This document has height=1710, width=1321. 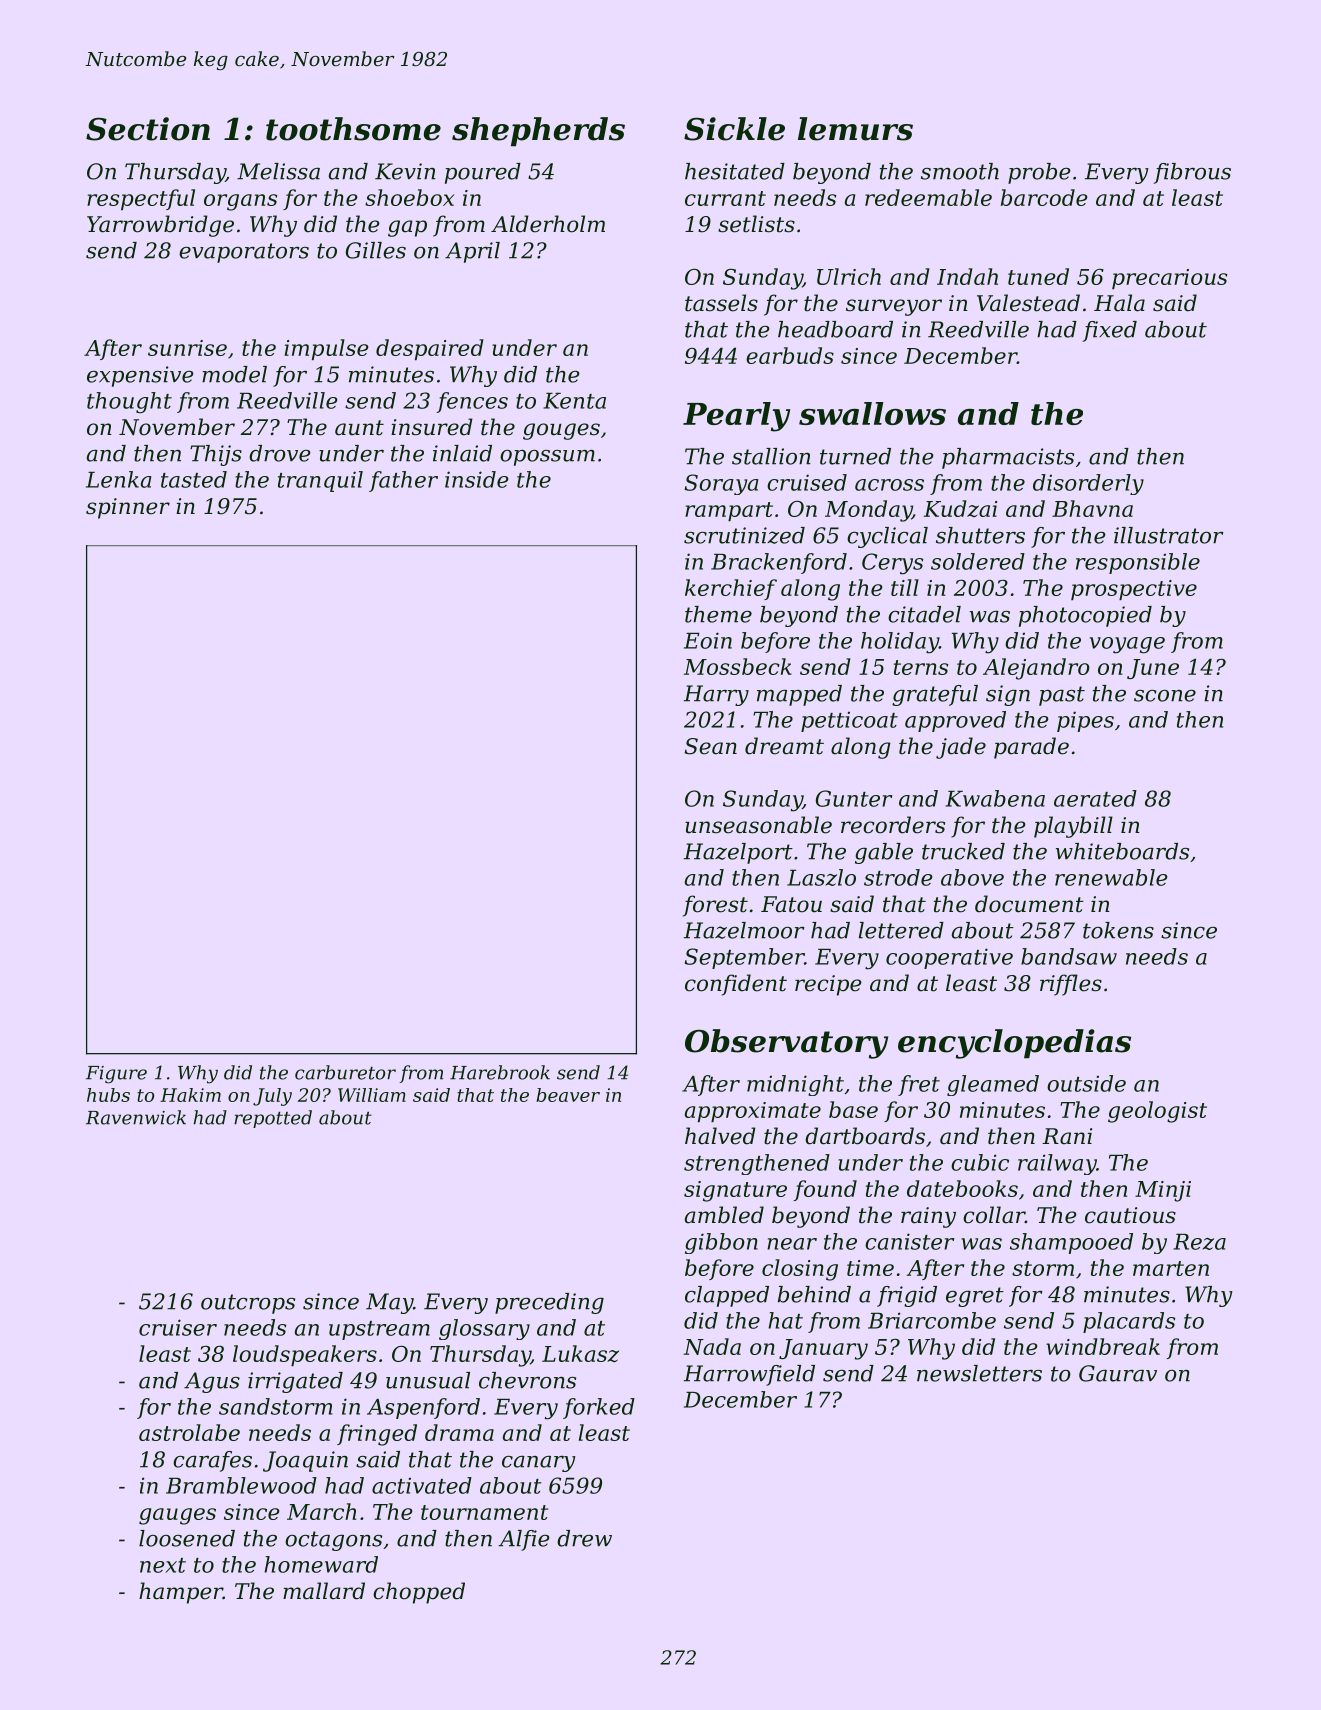 I want to click on drove, so click(x=280, y=453).
